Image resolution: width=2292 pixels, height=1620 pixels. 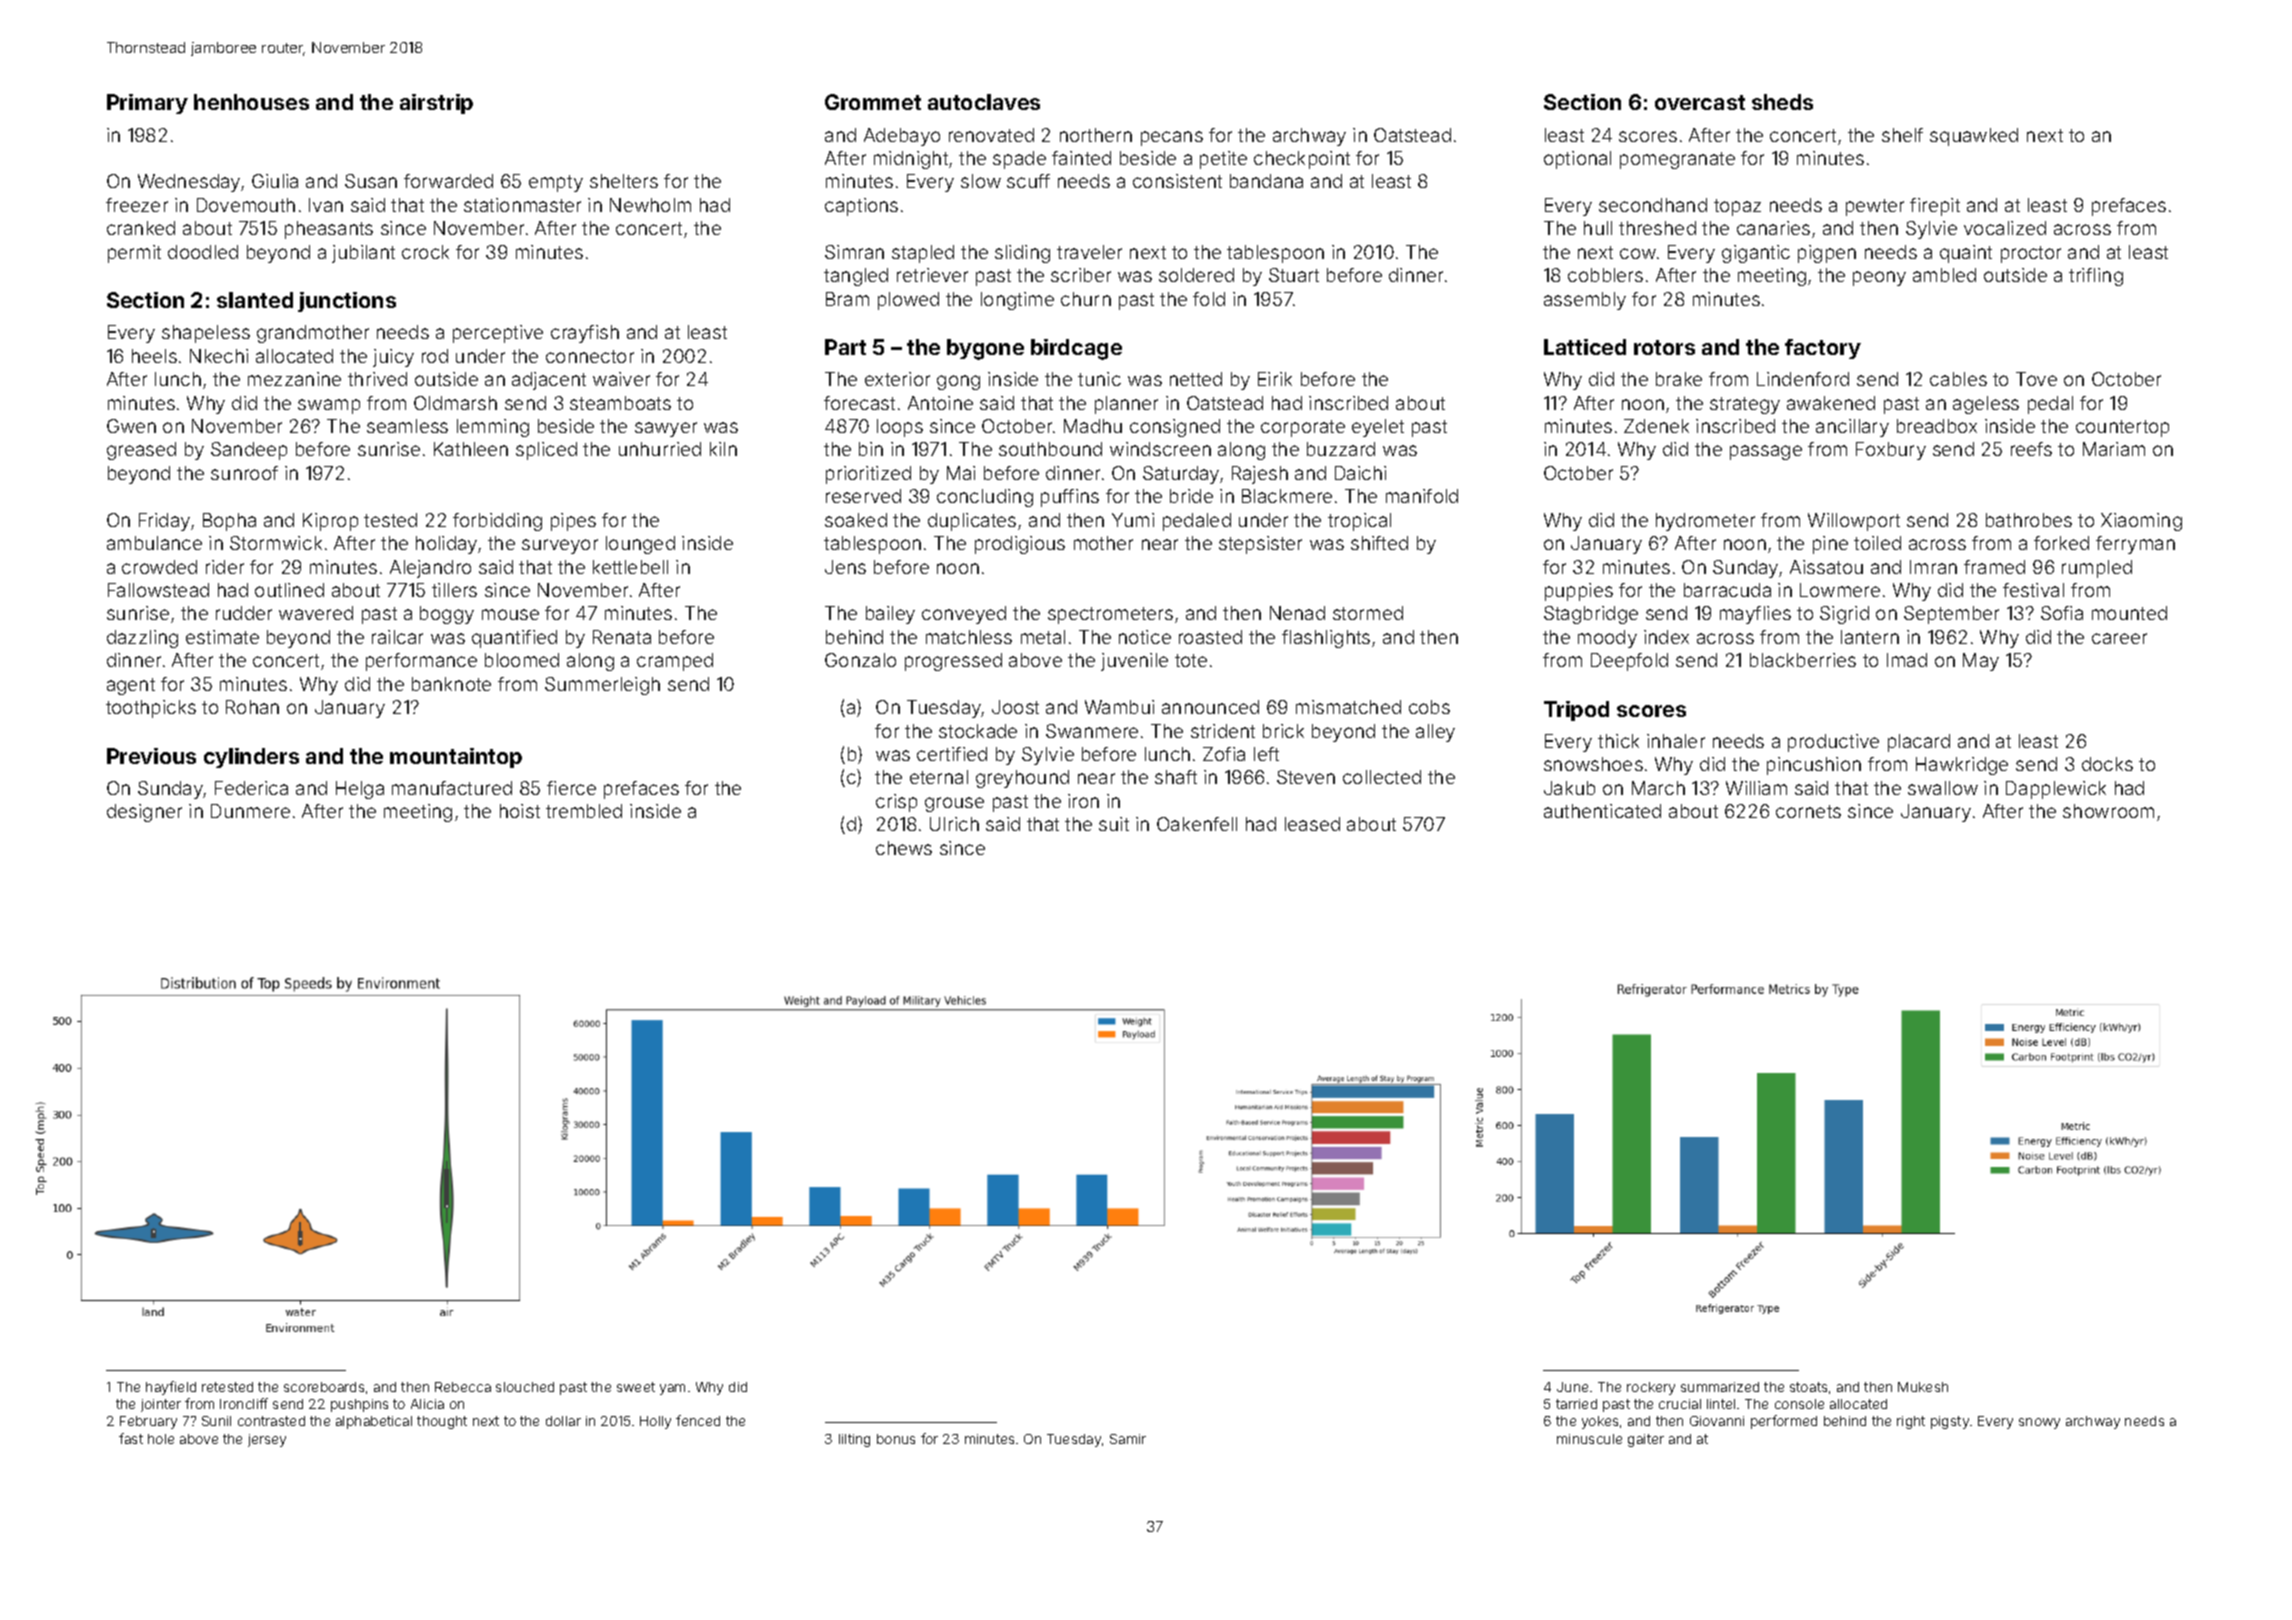 I want to click on rockery, so click(x=1651, y=1388).
